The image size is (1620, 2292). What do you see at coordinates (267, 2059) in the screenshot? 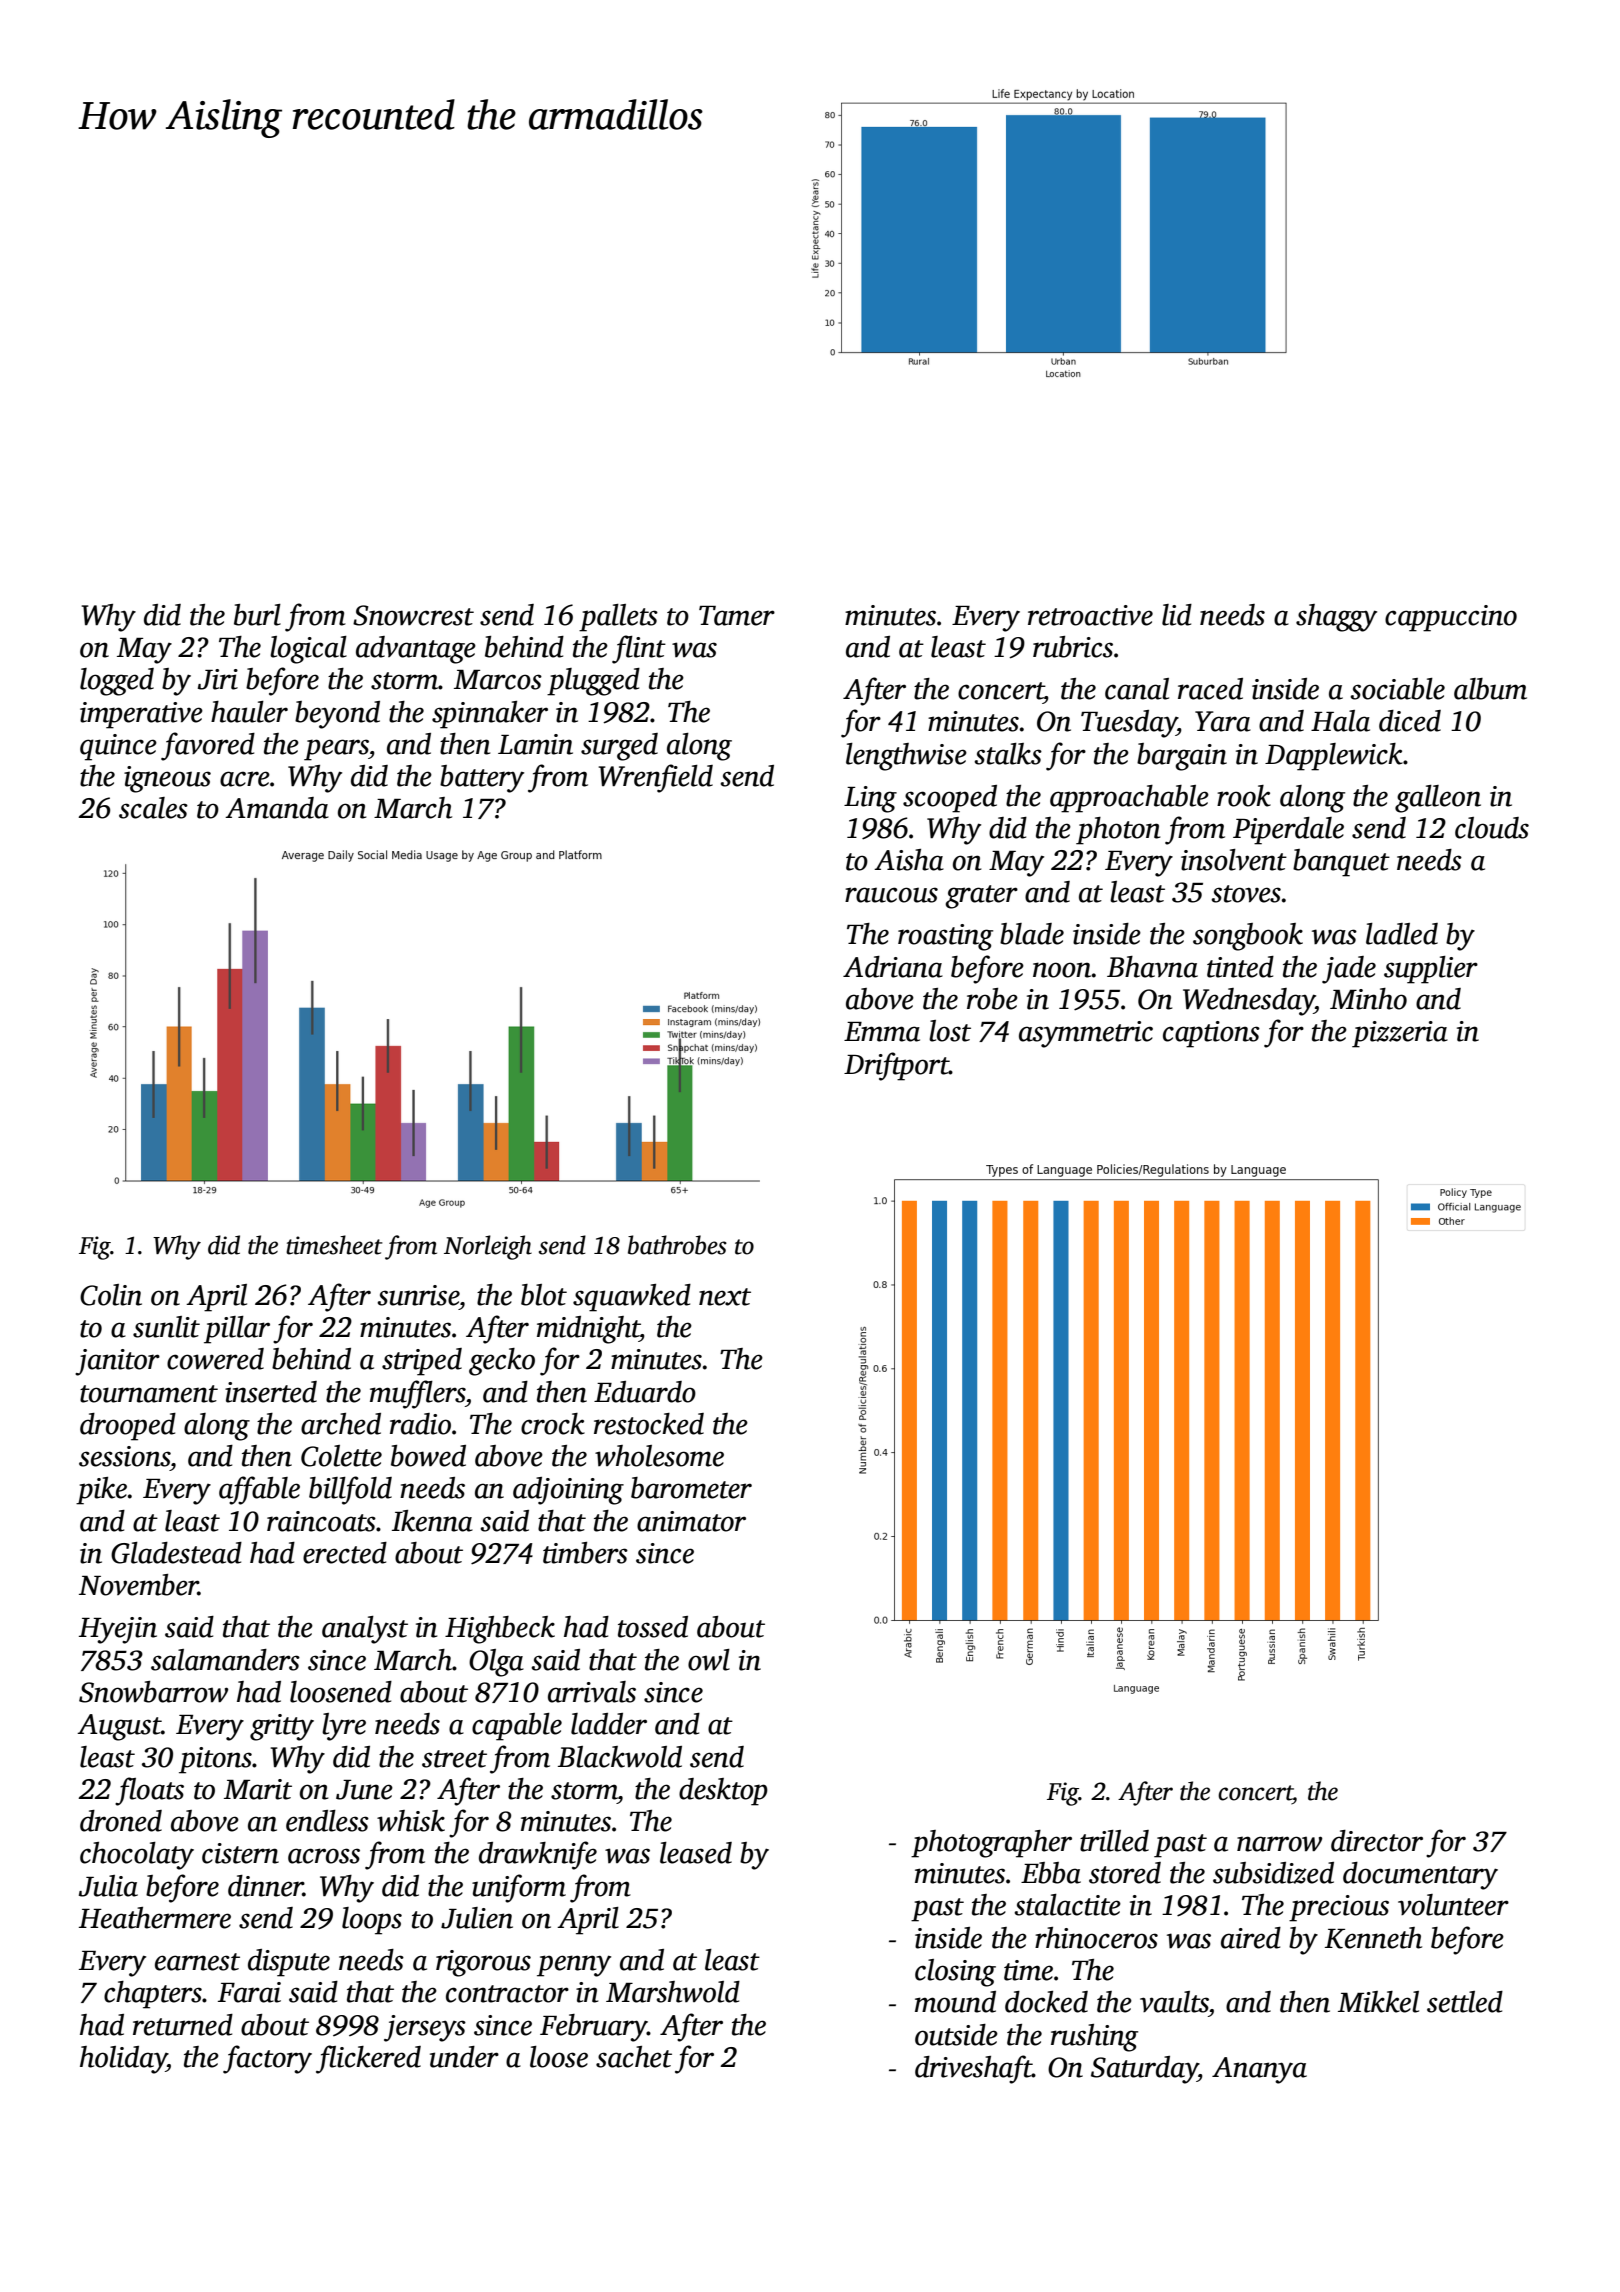
I see `factory` at bounding box center [267, 2059].
